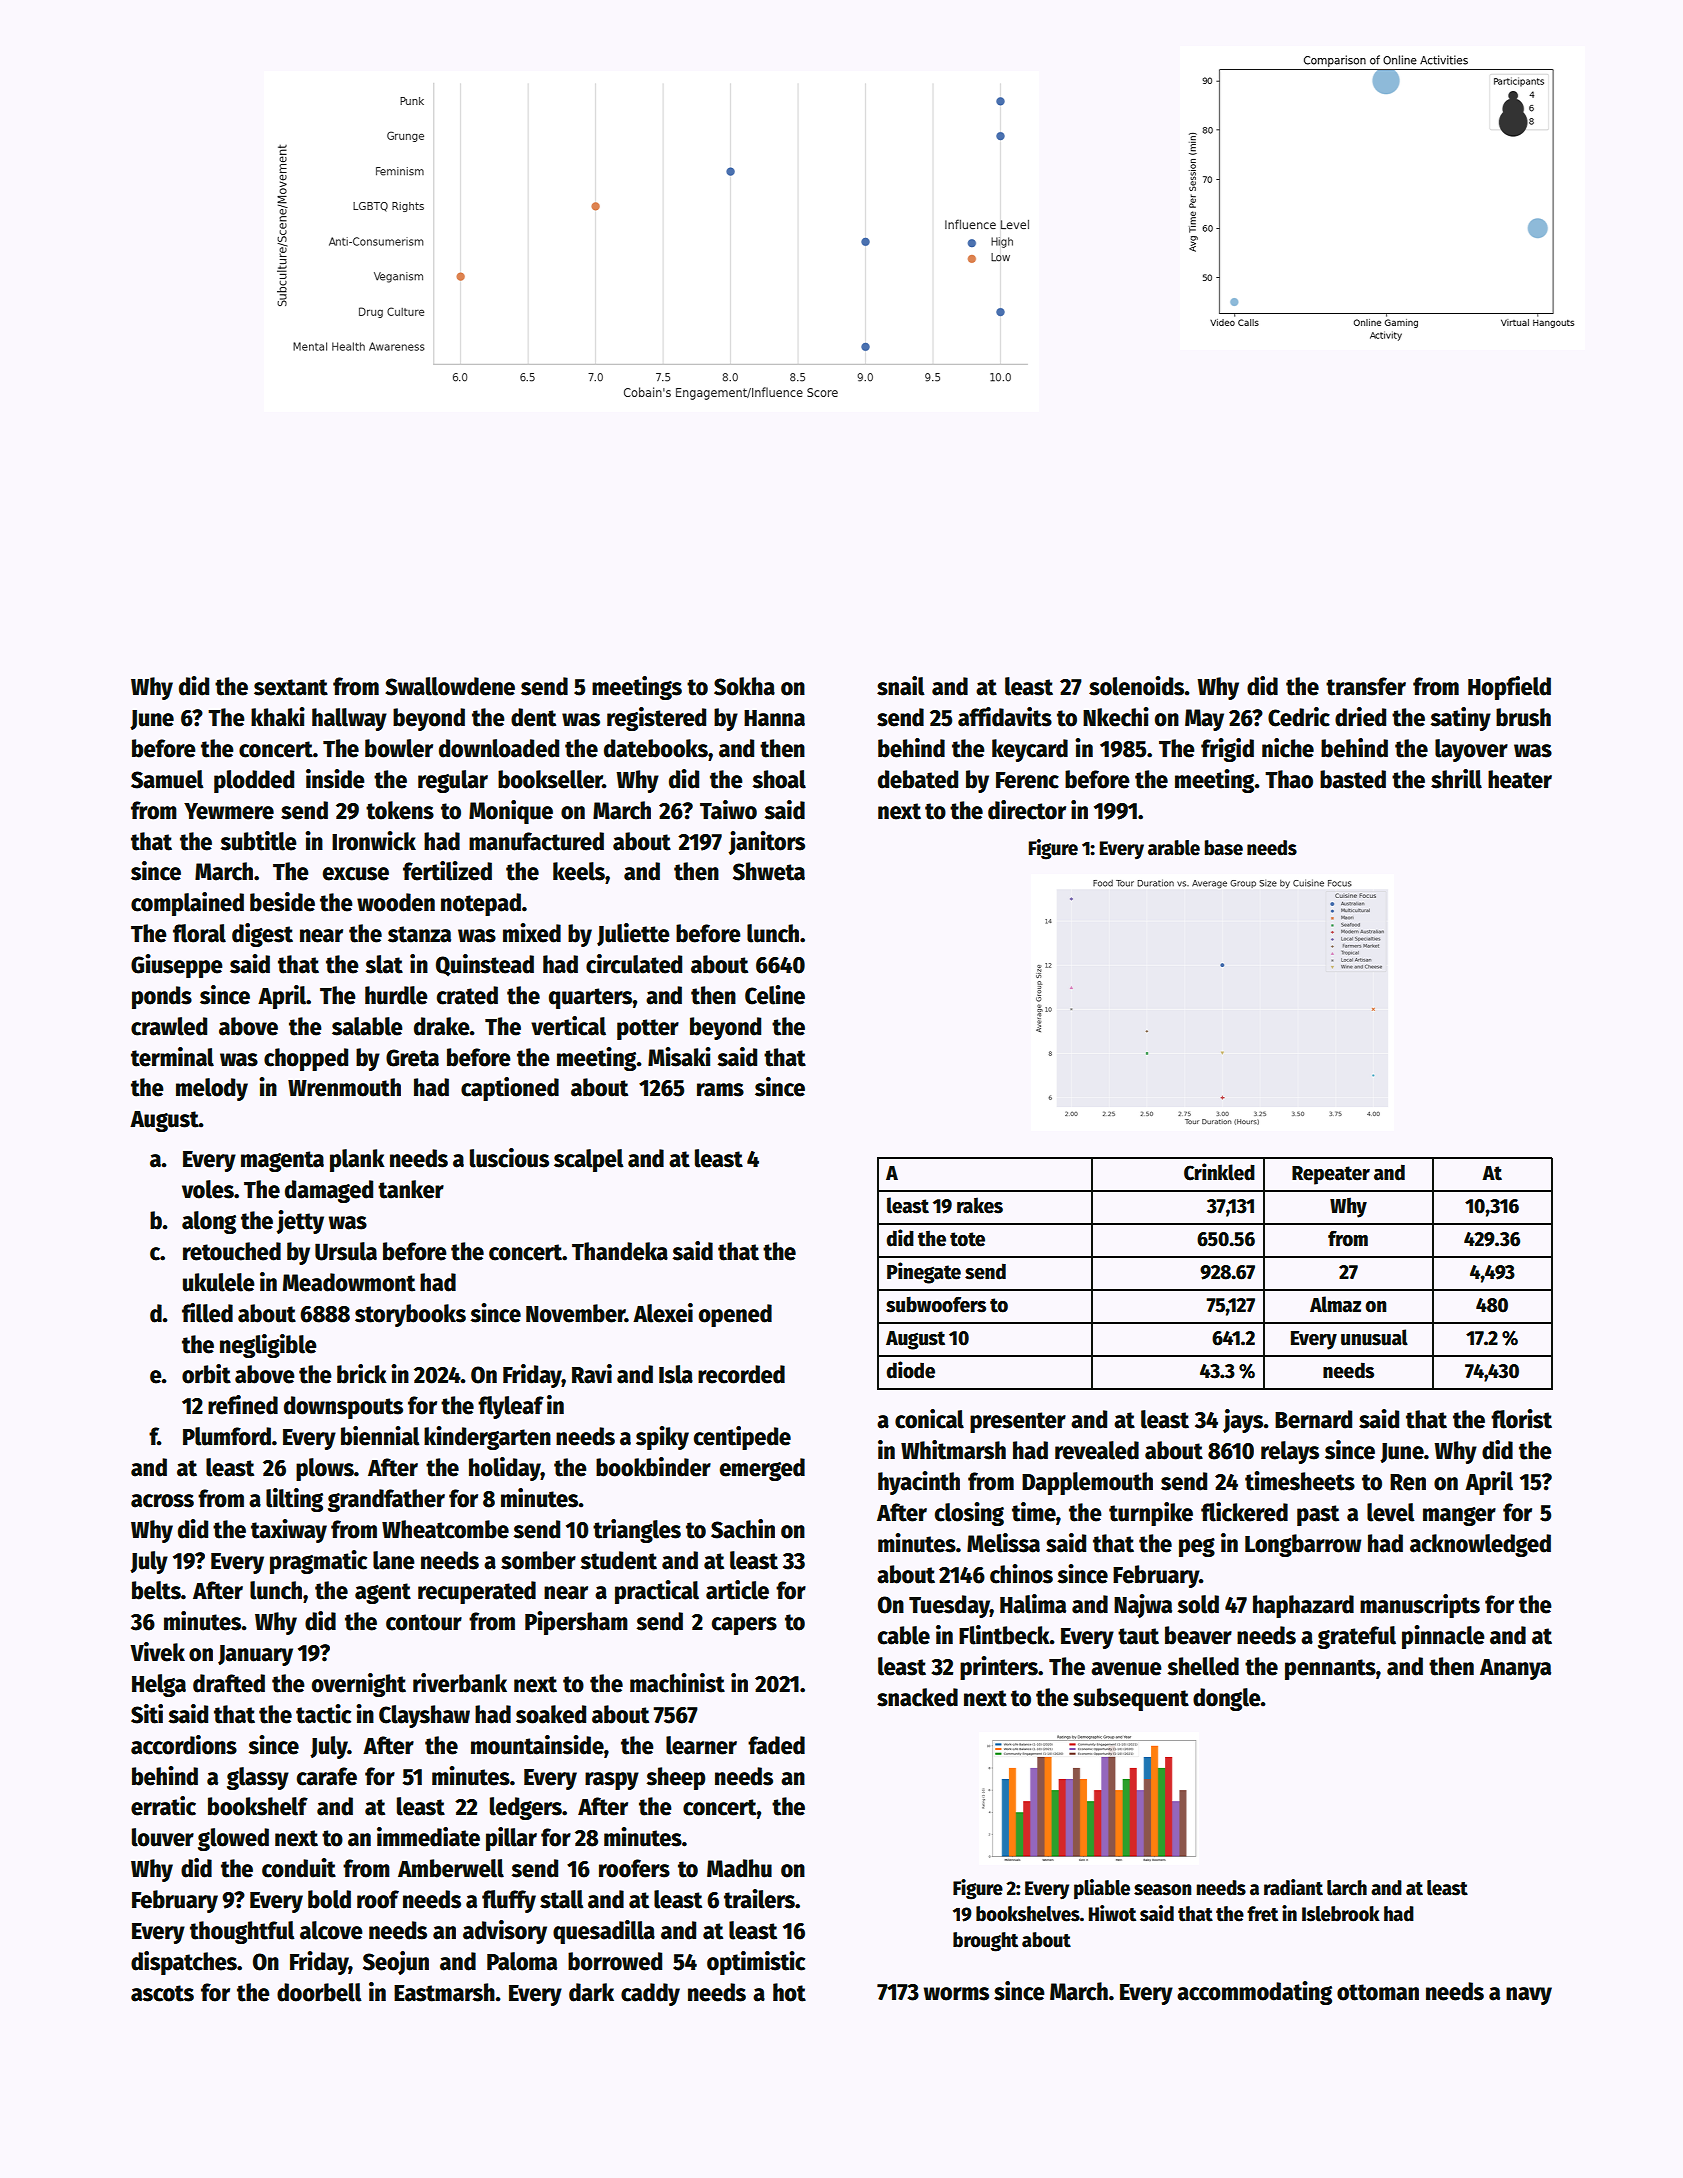  What do you see at coordinates (1515, 1669) in the document?
I see `Ananya` at bounding box center [1515, 1669].
